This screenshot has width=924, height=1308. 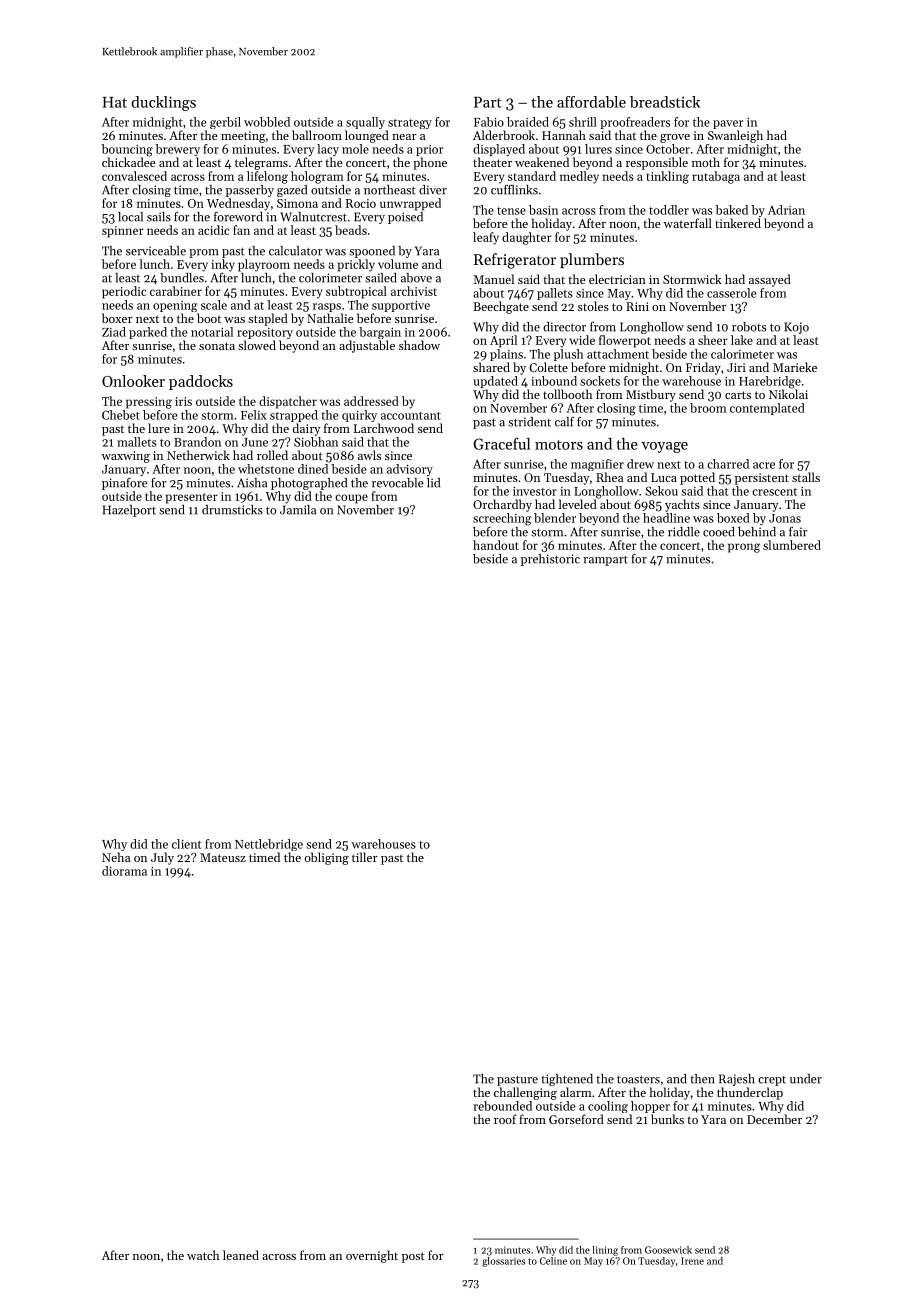 What do you see at coordinates (770, 280) in the screenshot?
I see `assayed` at bounding box center [770, 280].
